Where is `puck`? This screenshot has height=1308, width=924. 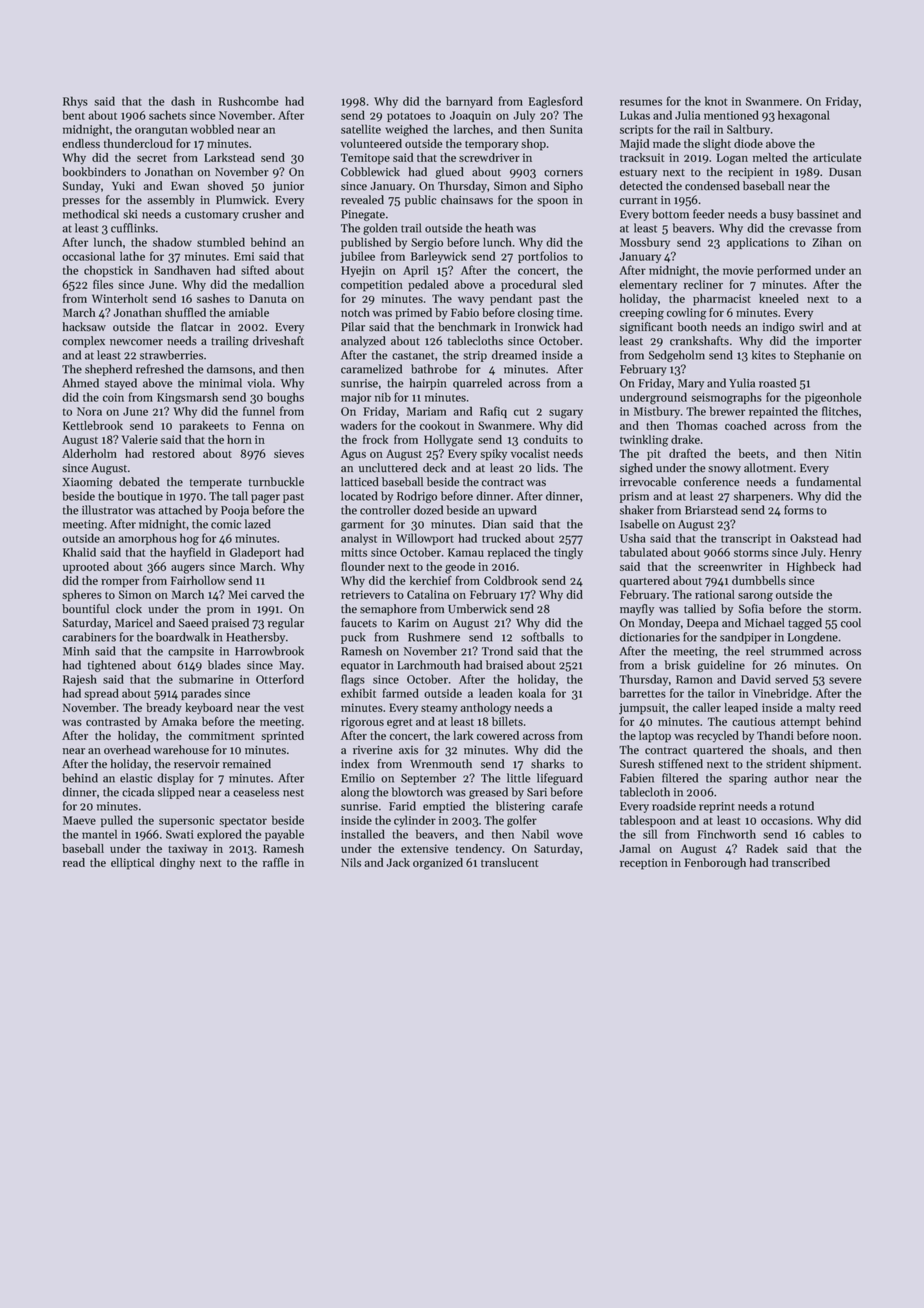
puck is located at coordinates (353, 638).
